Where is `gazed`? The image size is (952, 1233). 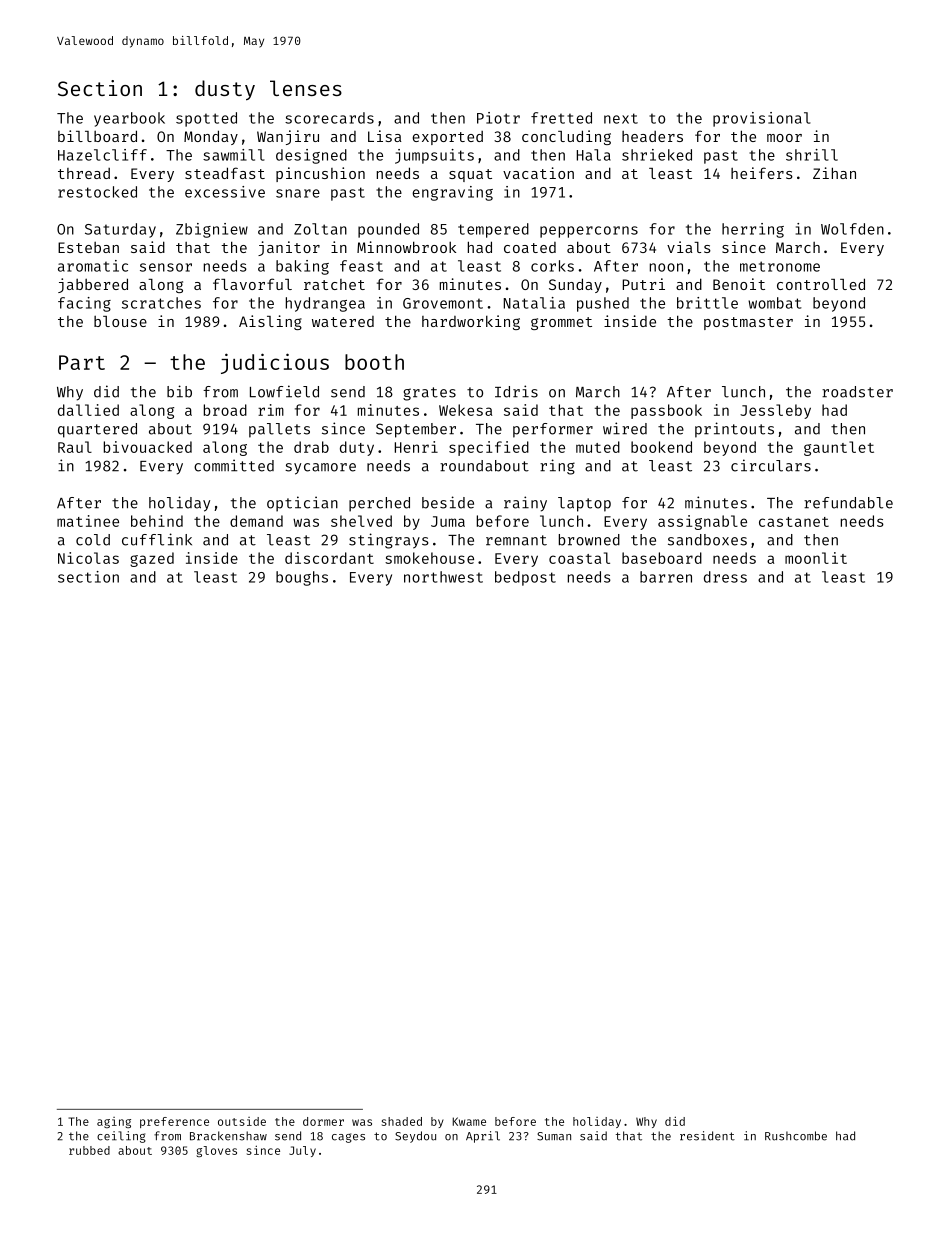
gazed is located at coordinates (152, 559).
